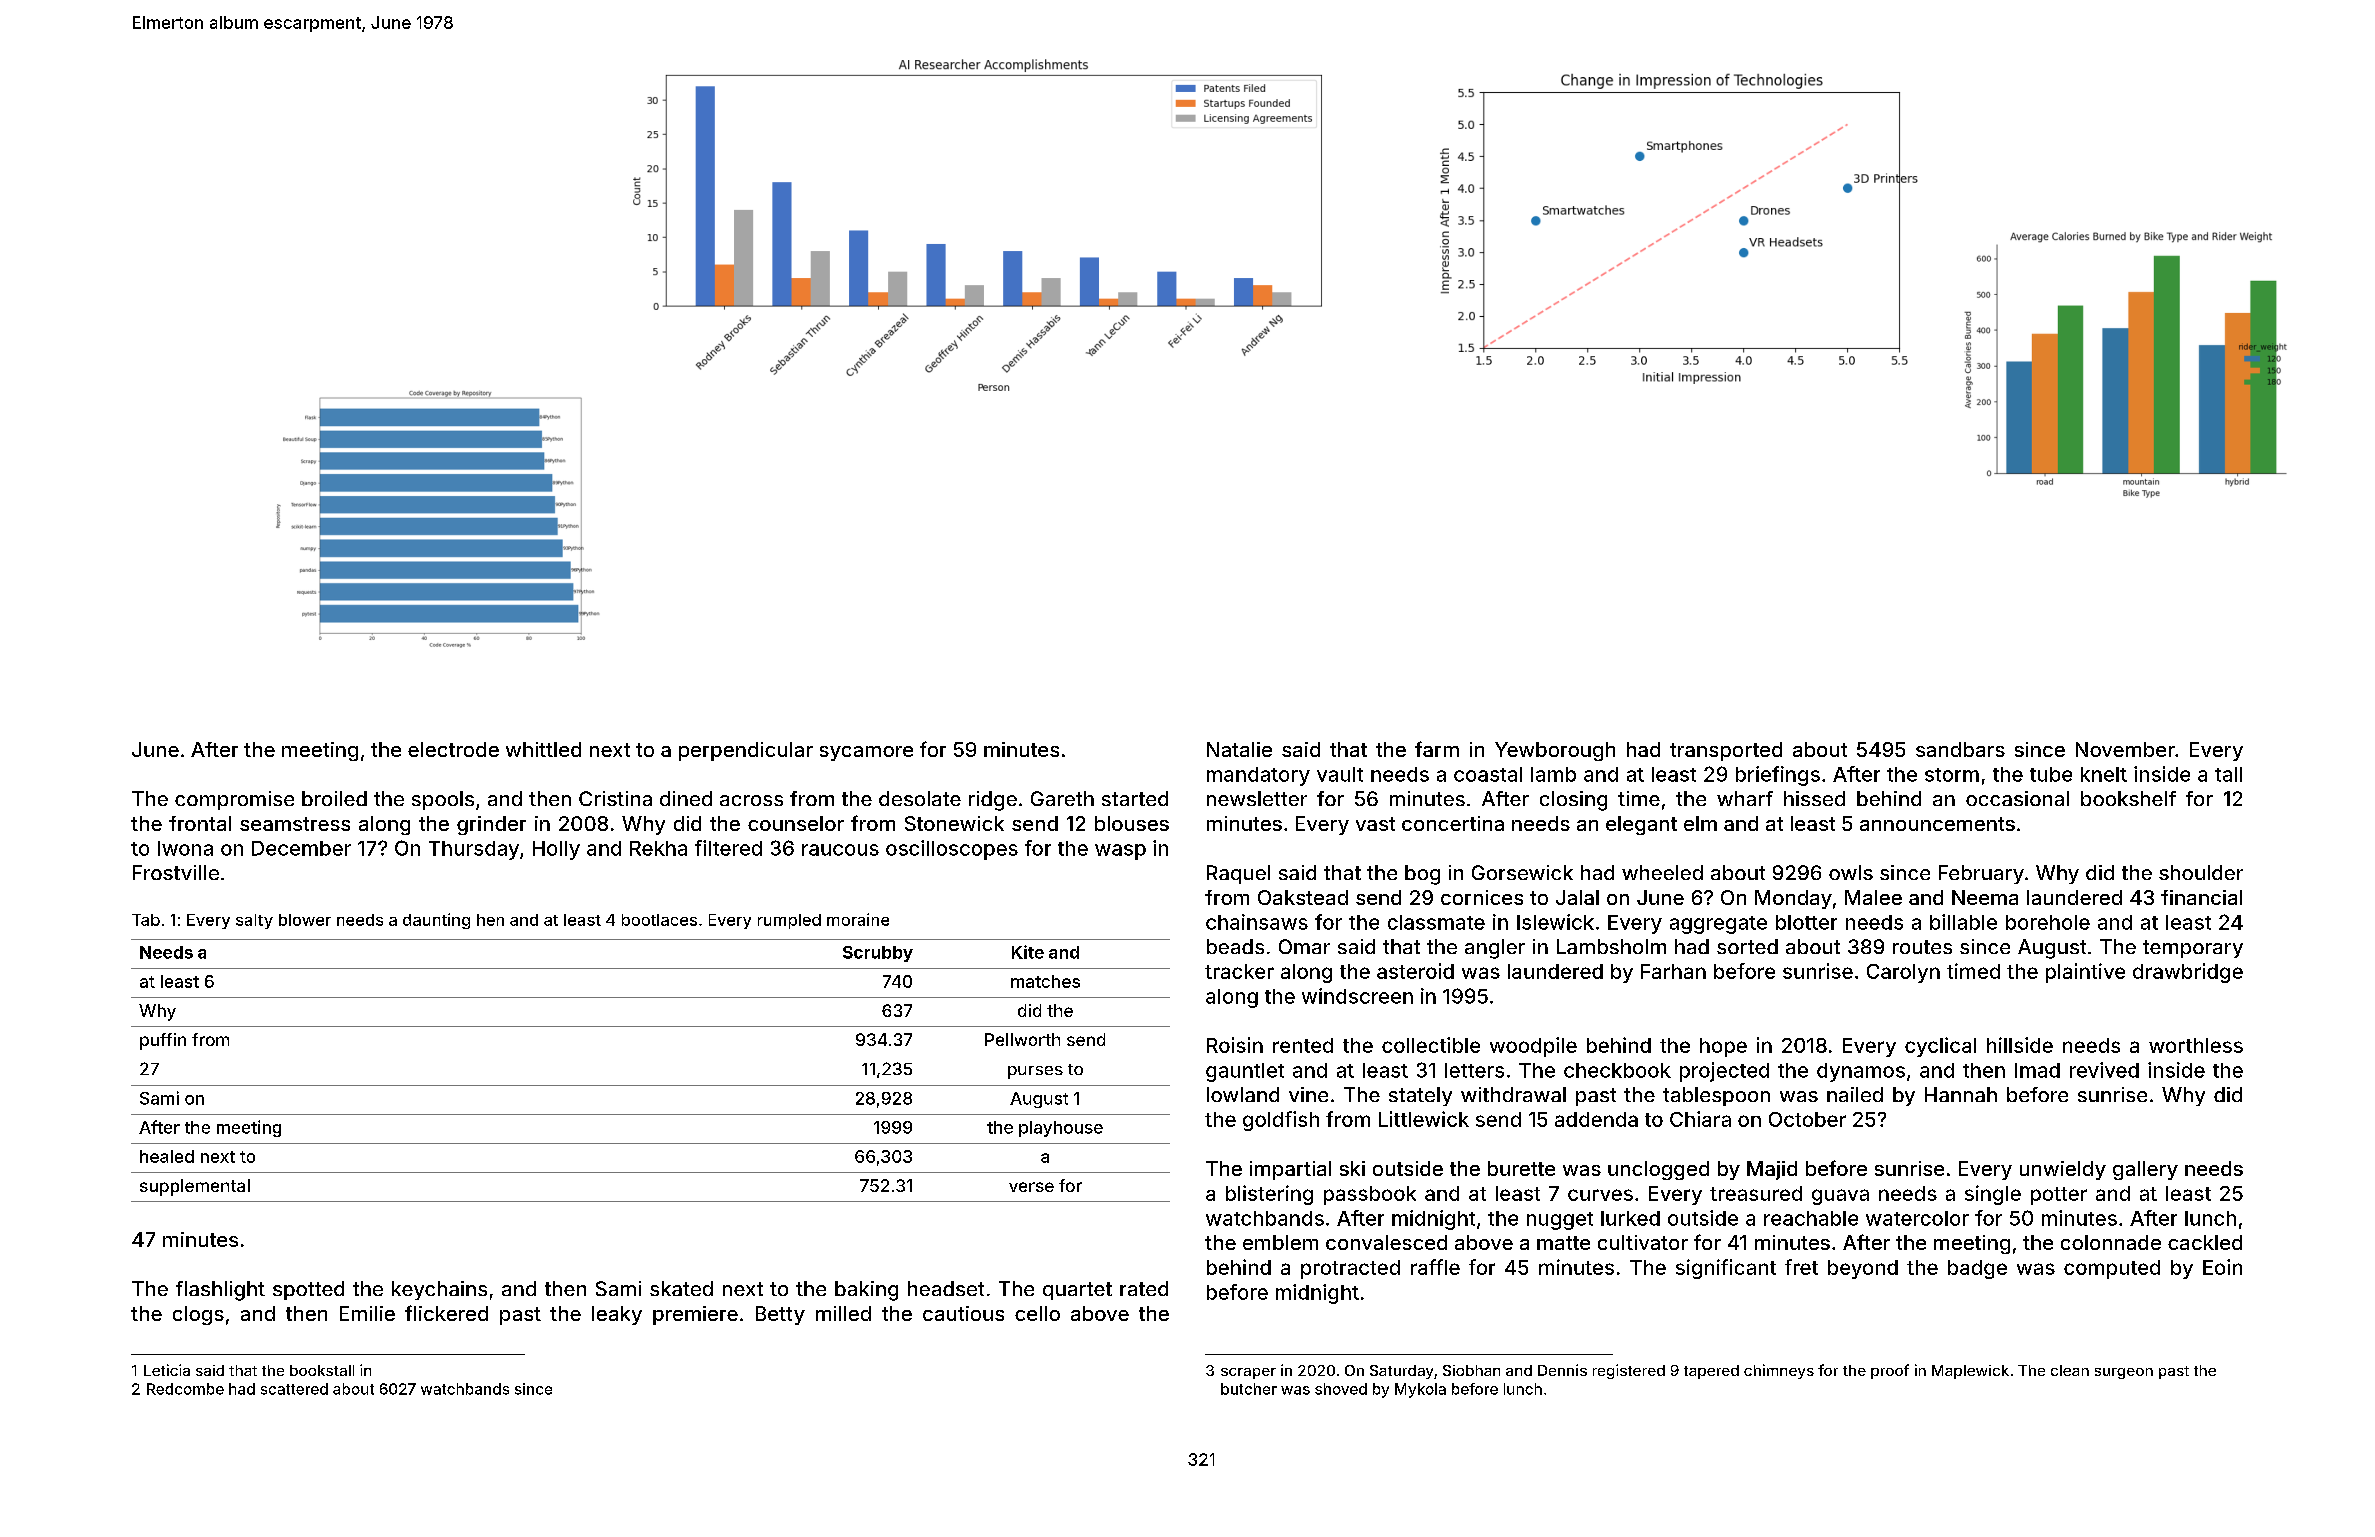 This screenshot has height=1537, width=2375. What do you see at coordinates (1851, 872) in the screenshot?
I see `owls` at bounding box center [1851, 872].
